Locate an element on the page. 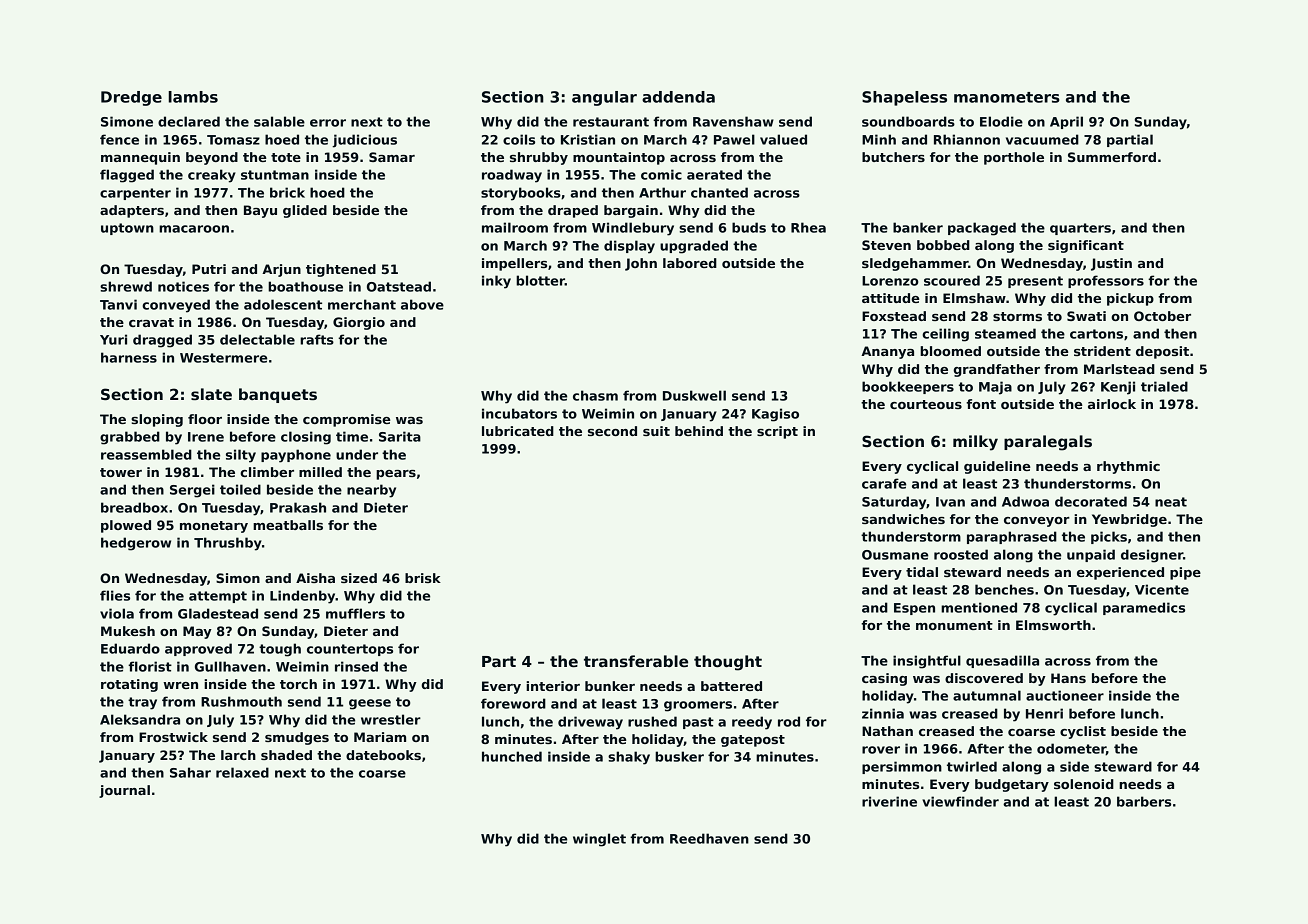 This page has width=1308, height=924. error is located at coordinates (328, 123).
